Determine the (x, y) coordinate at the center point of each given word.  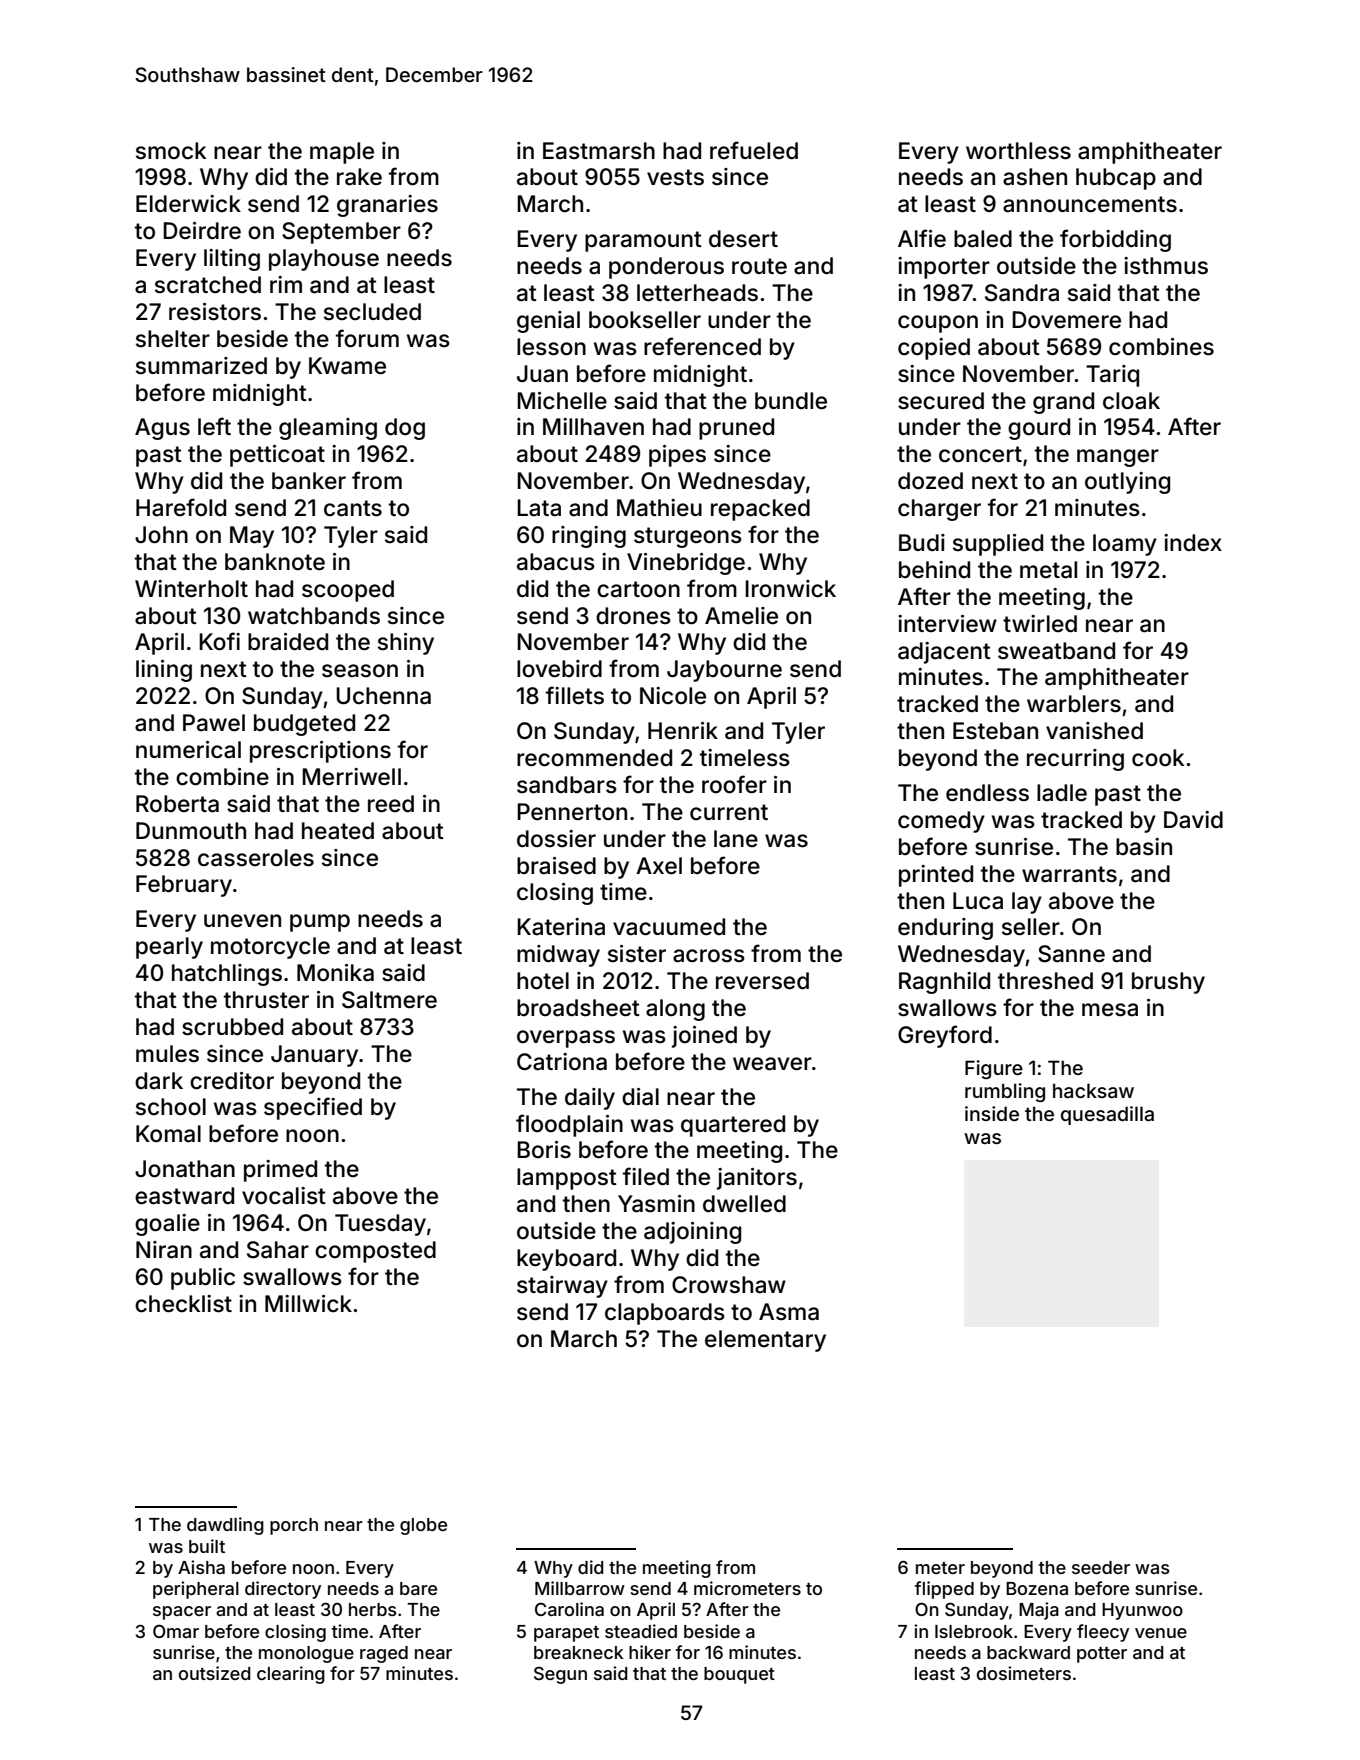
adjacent (944, 653)
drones (633, 616)
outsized (215, 1673)
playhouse (324, 260)
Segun (560, 1675)
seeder (1101, 1567)
